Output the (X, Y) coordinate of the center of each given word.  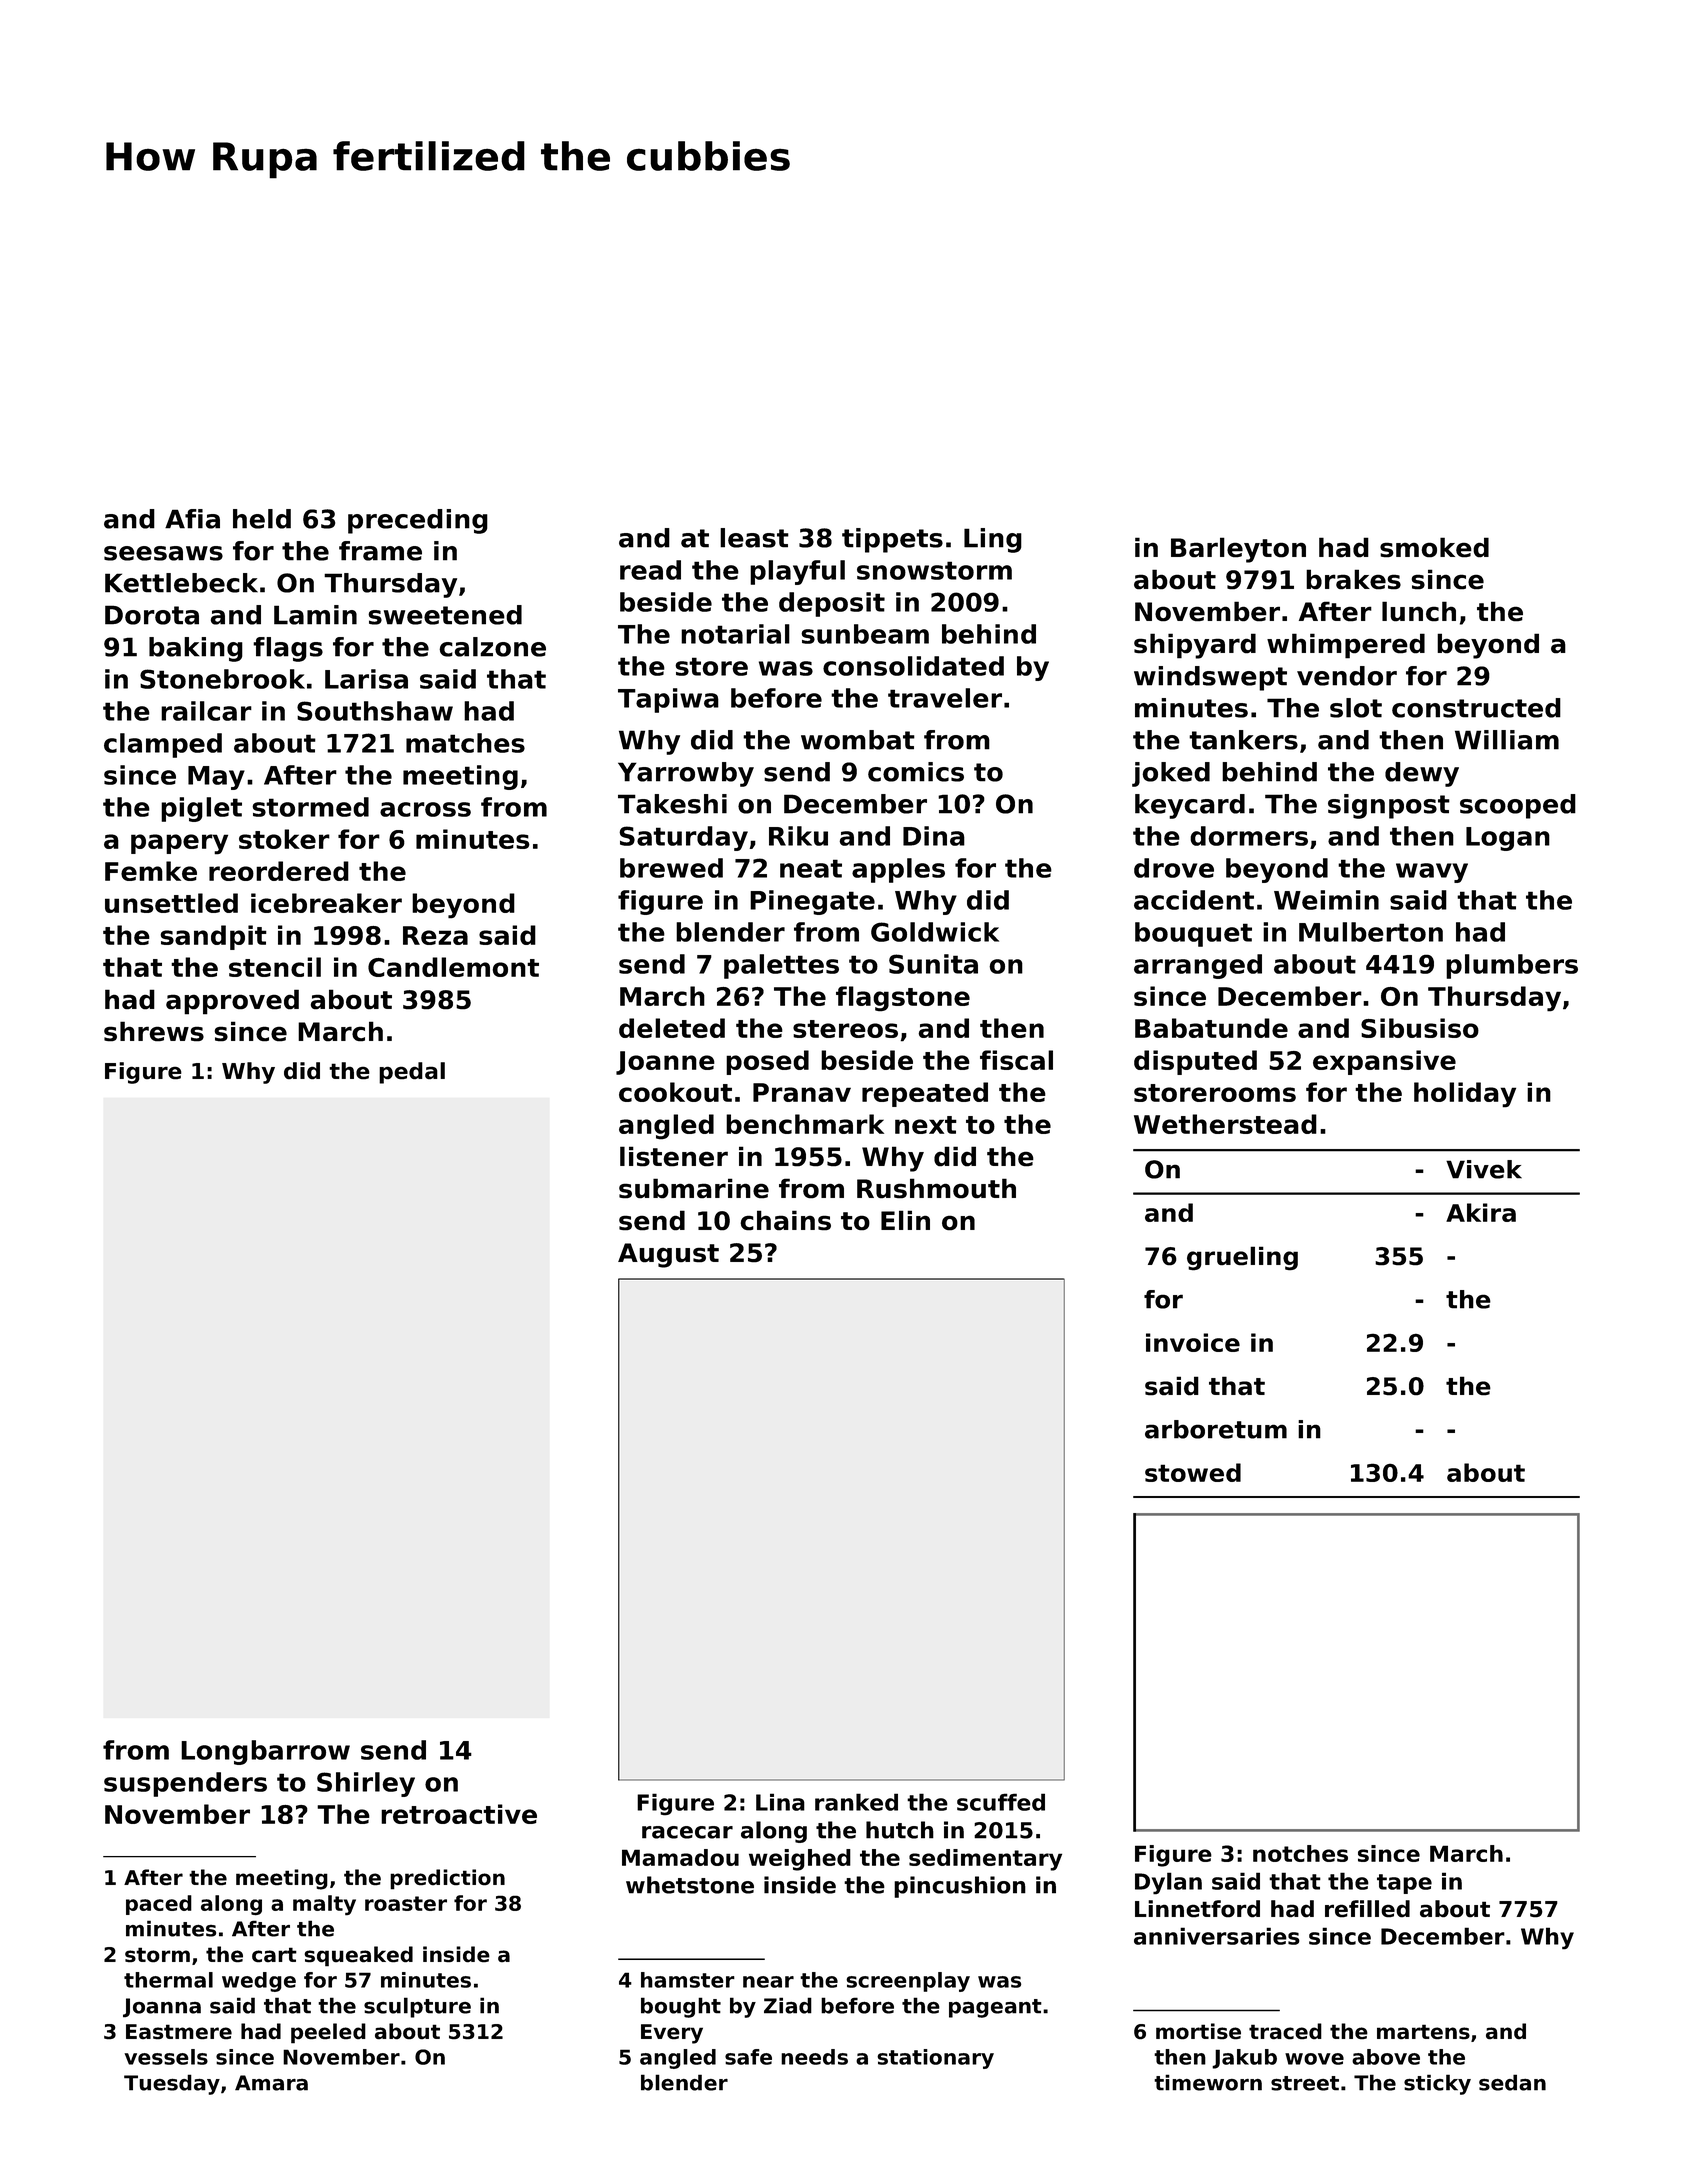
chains (785, 1220)
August (668, 1255)
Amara (271, 2083)
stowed (1193, 1472)
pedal (412, 1073)
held (262, 519)
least (754, 538)
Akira (1481, 1212)
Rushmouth (936, 1188)
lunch (1419, 611)
